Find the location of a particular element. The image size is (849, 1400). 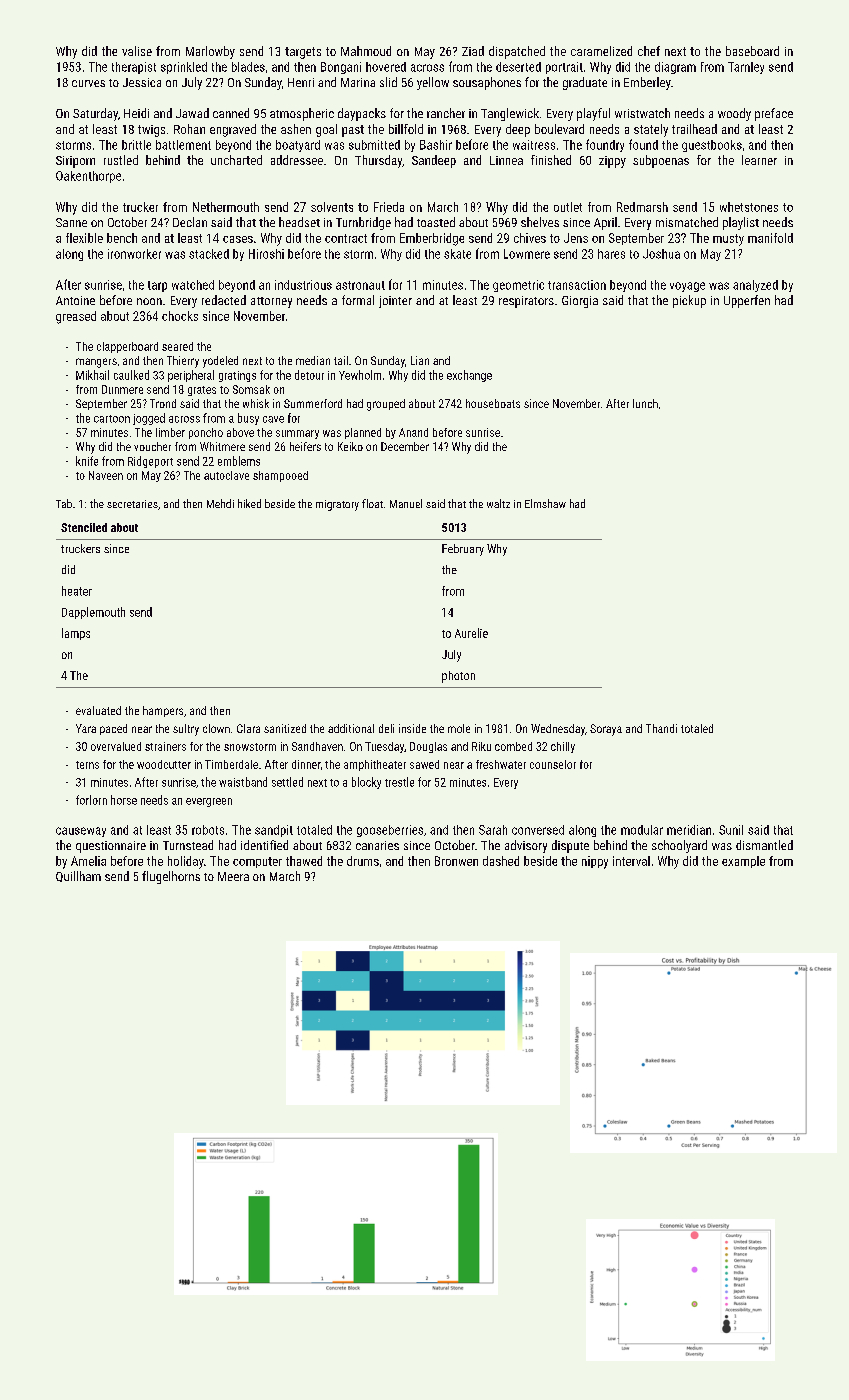

additional is located at coordinates (351, 728).
